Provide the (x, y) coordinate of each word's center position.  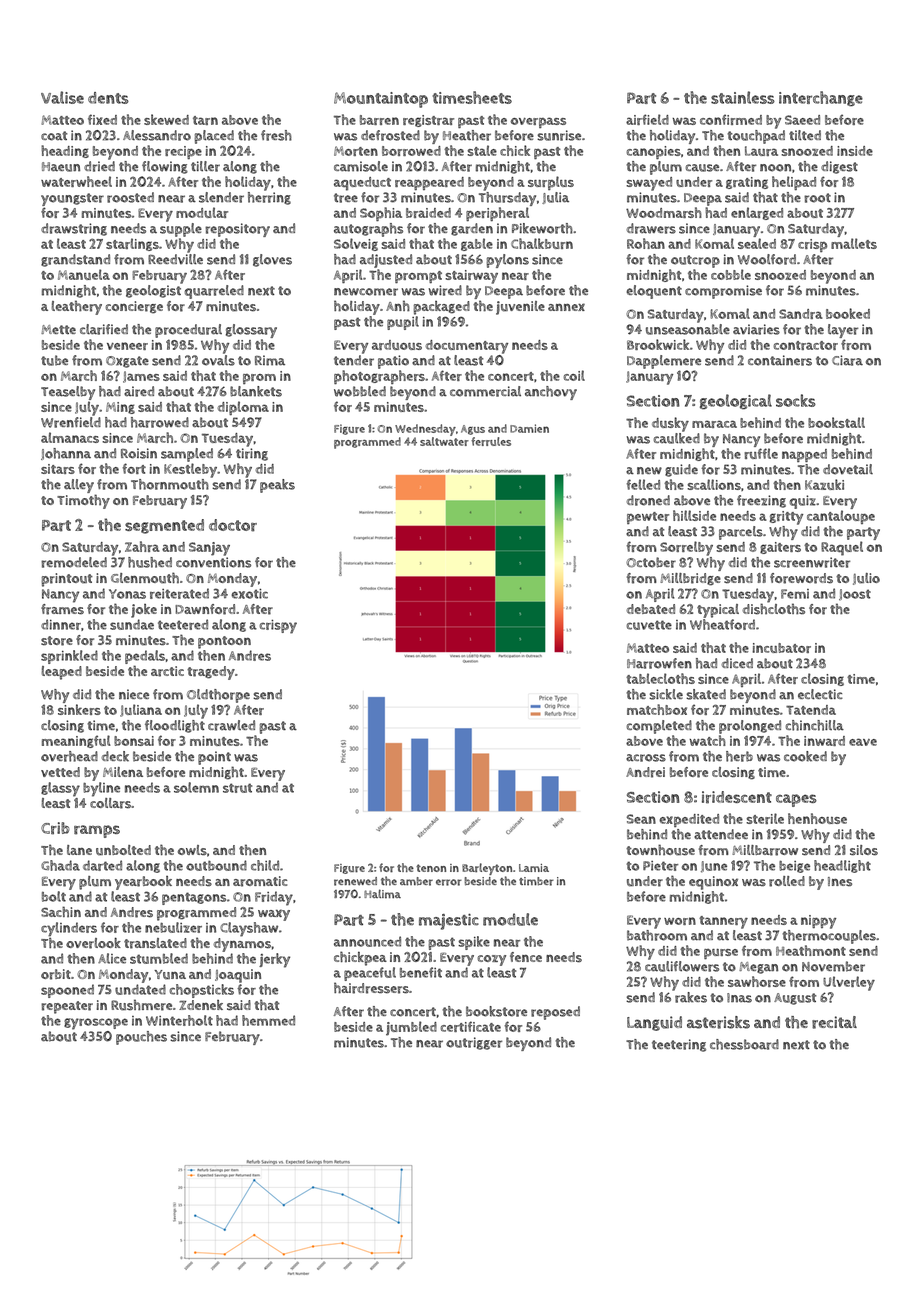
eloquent (654, 292)
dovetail (848, 469)
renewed (355, 881)
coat (54, 136)
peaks (277, 486)
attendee (721, 834)
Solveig (356, 244)
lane (79, 850)
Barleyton (487, 869)
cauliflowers (682, 966)
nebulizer (173, 927)
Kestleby (190, 470)
